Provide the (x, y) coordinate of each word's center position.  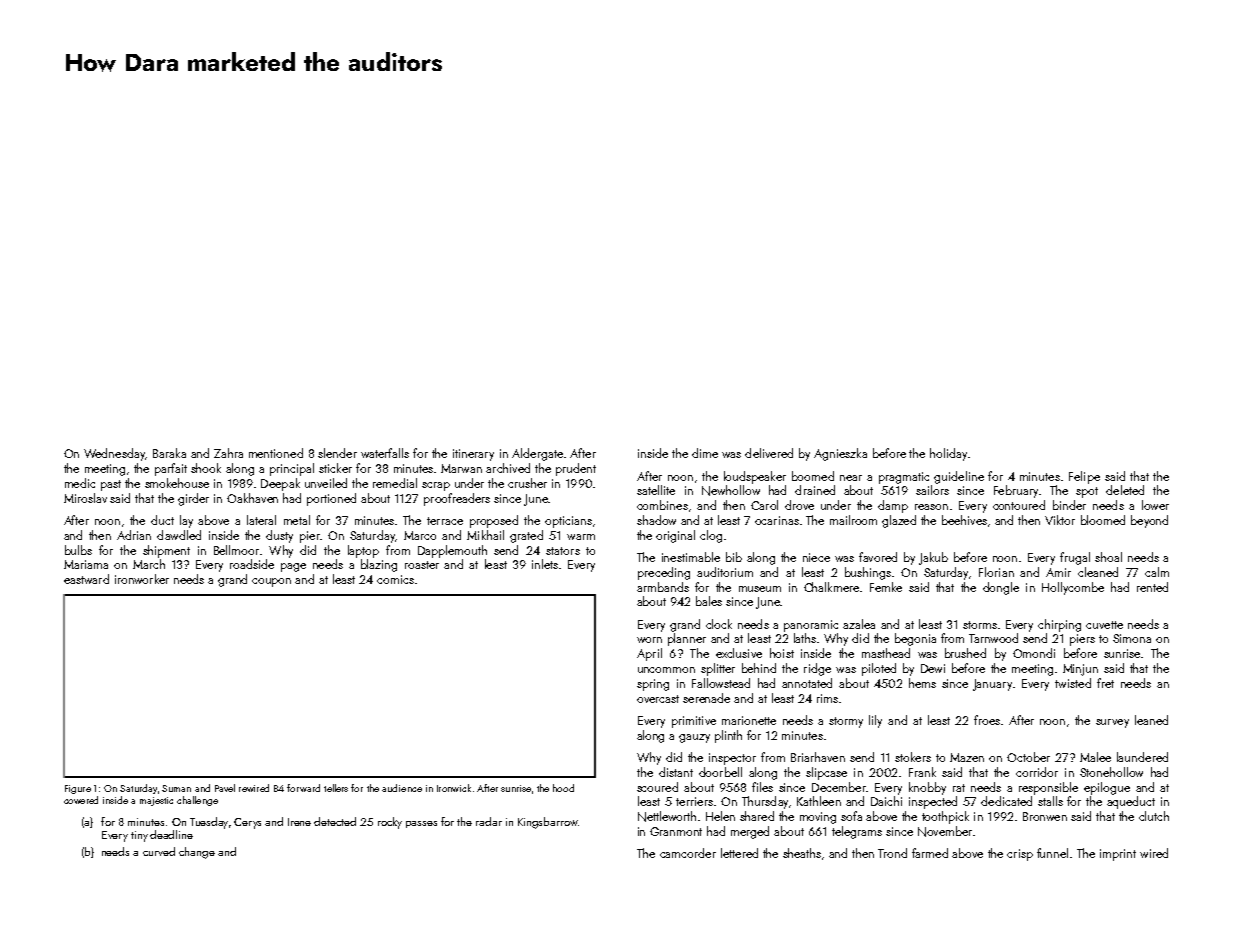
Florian (996, 572)
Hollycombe (1073, 588)
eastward (86, 579)
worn (649, 640)
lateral (261, 520)
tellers (336, 788)
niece (816, 557)
